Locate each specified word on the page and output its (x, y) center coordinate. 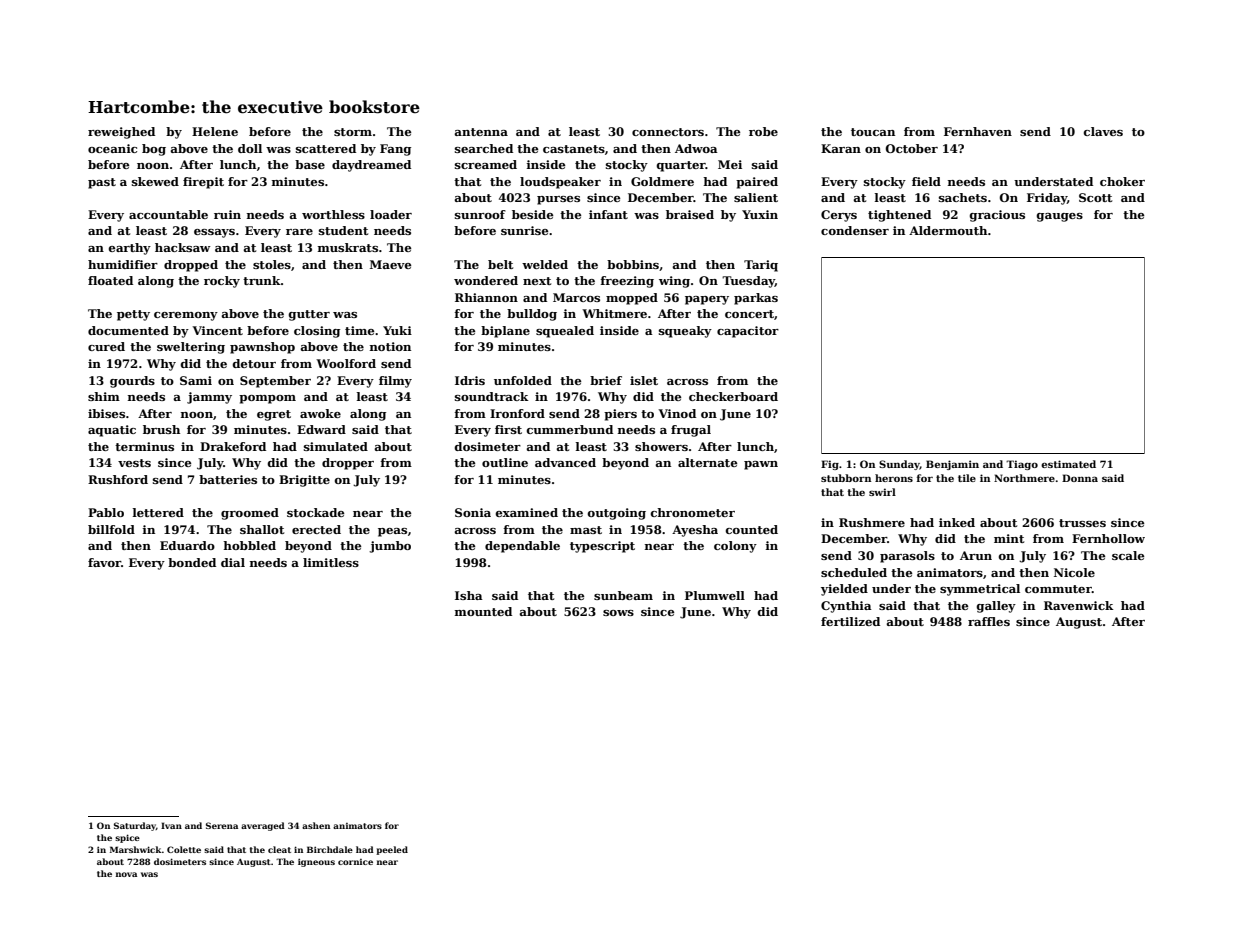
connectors (668, 132)
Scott (1095, 197)
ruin (227, 214)
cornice (355, 862)
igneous (316, 862)
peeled (392, 850)
